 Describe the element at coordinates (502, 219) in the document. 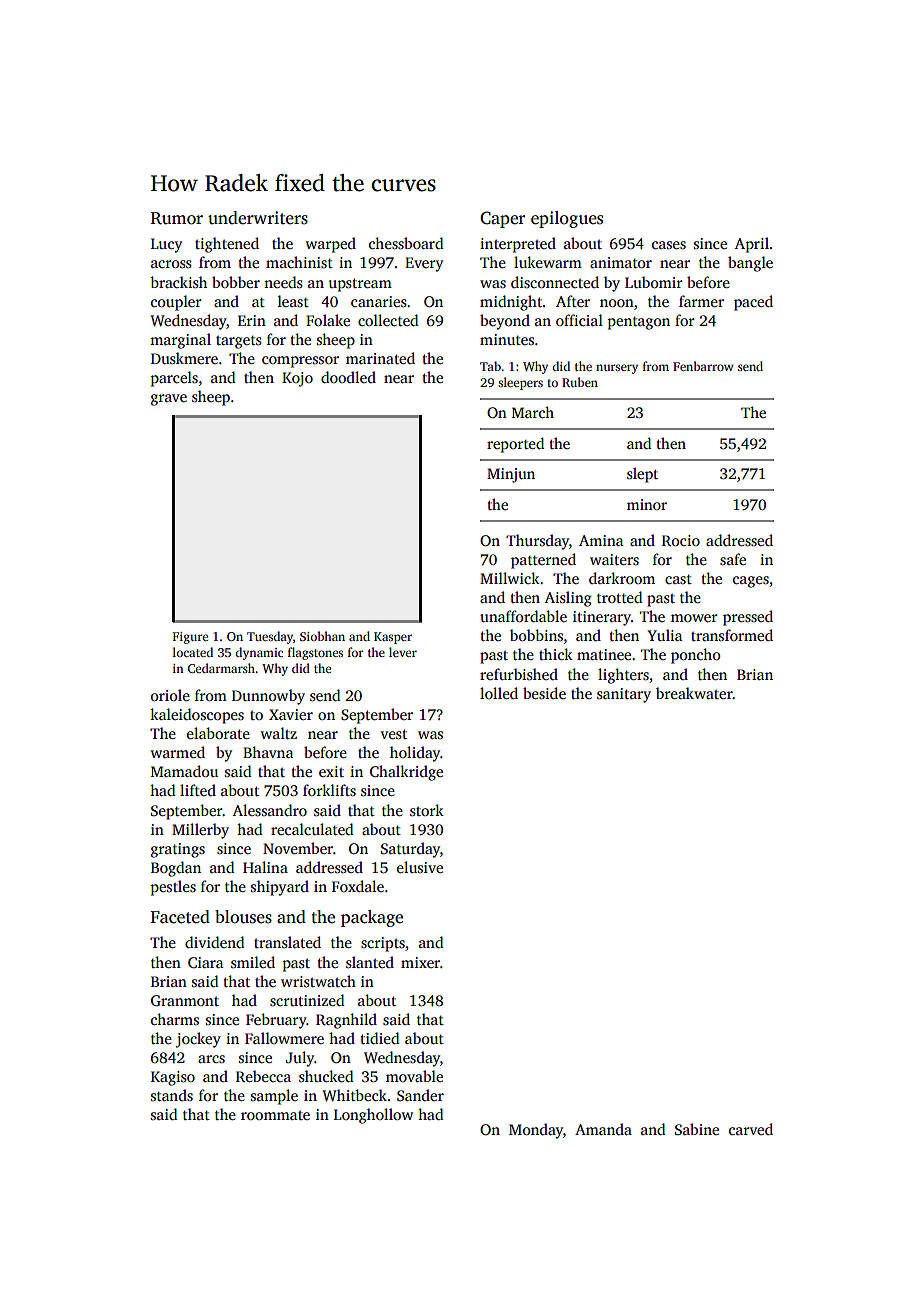

I see `Caper` at that location.
